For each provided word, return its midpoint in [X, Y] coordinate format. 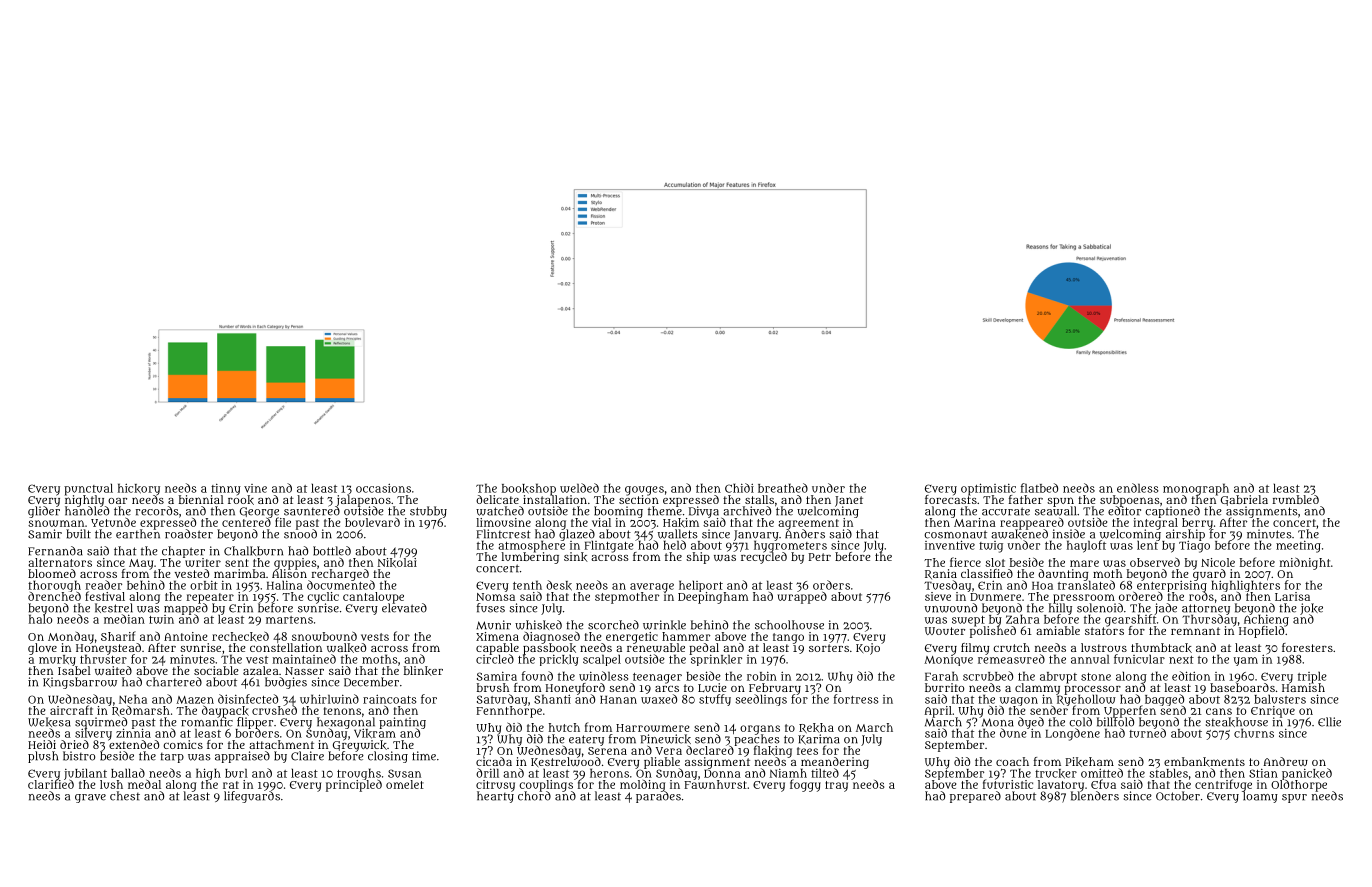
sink [576, 557]
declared [710, 750]
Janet [849, 501]
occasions [383, 488]
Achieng [1266, 620]
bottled [332, 551]
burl [236, 773]
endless [1137, 488]
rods [1201, 596]
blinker [423, 671]
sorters [829, 648]
